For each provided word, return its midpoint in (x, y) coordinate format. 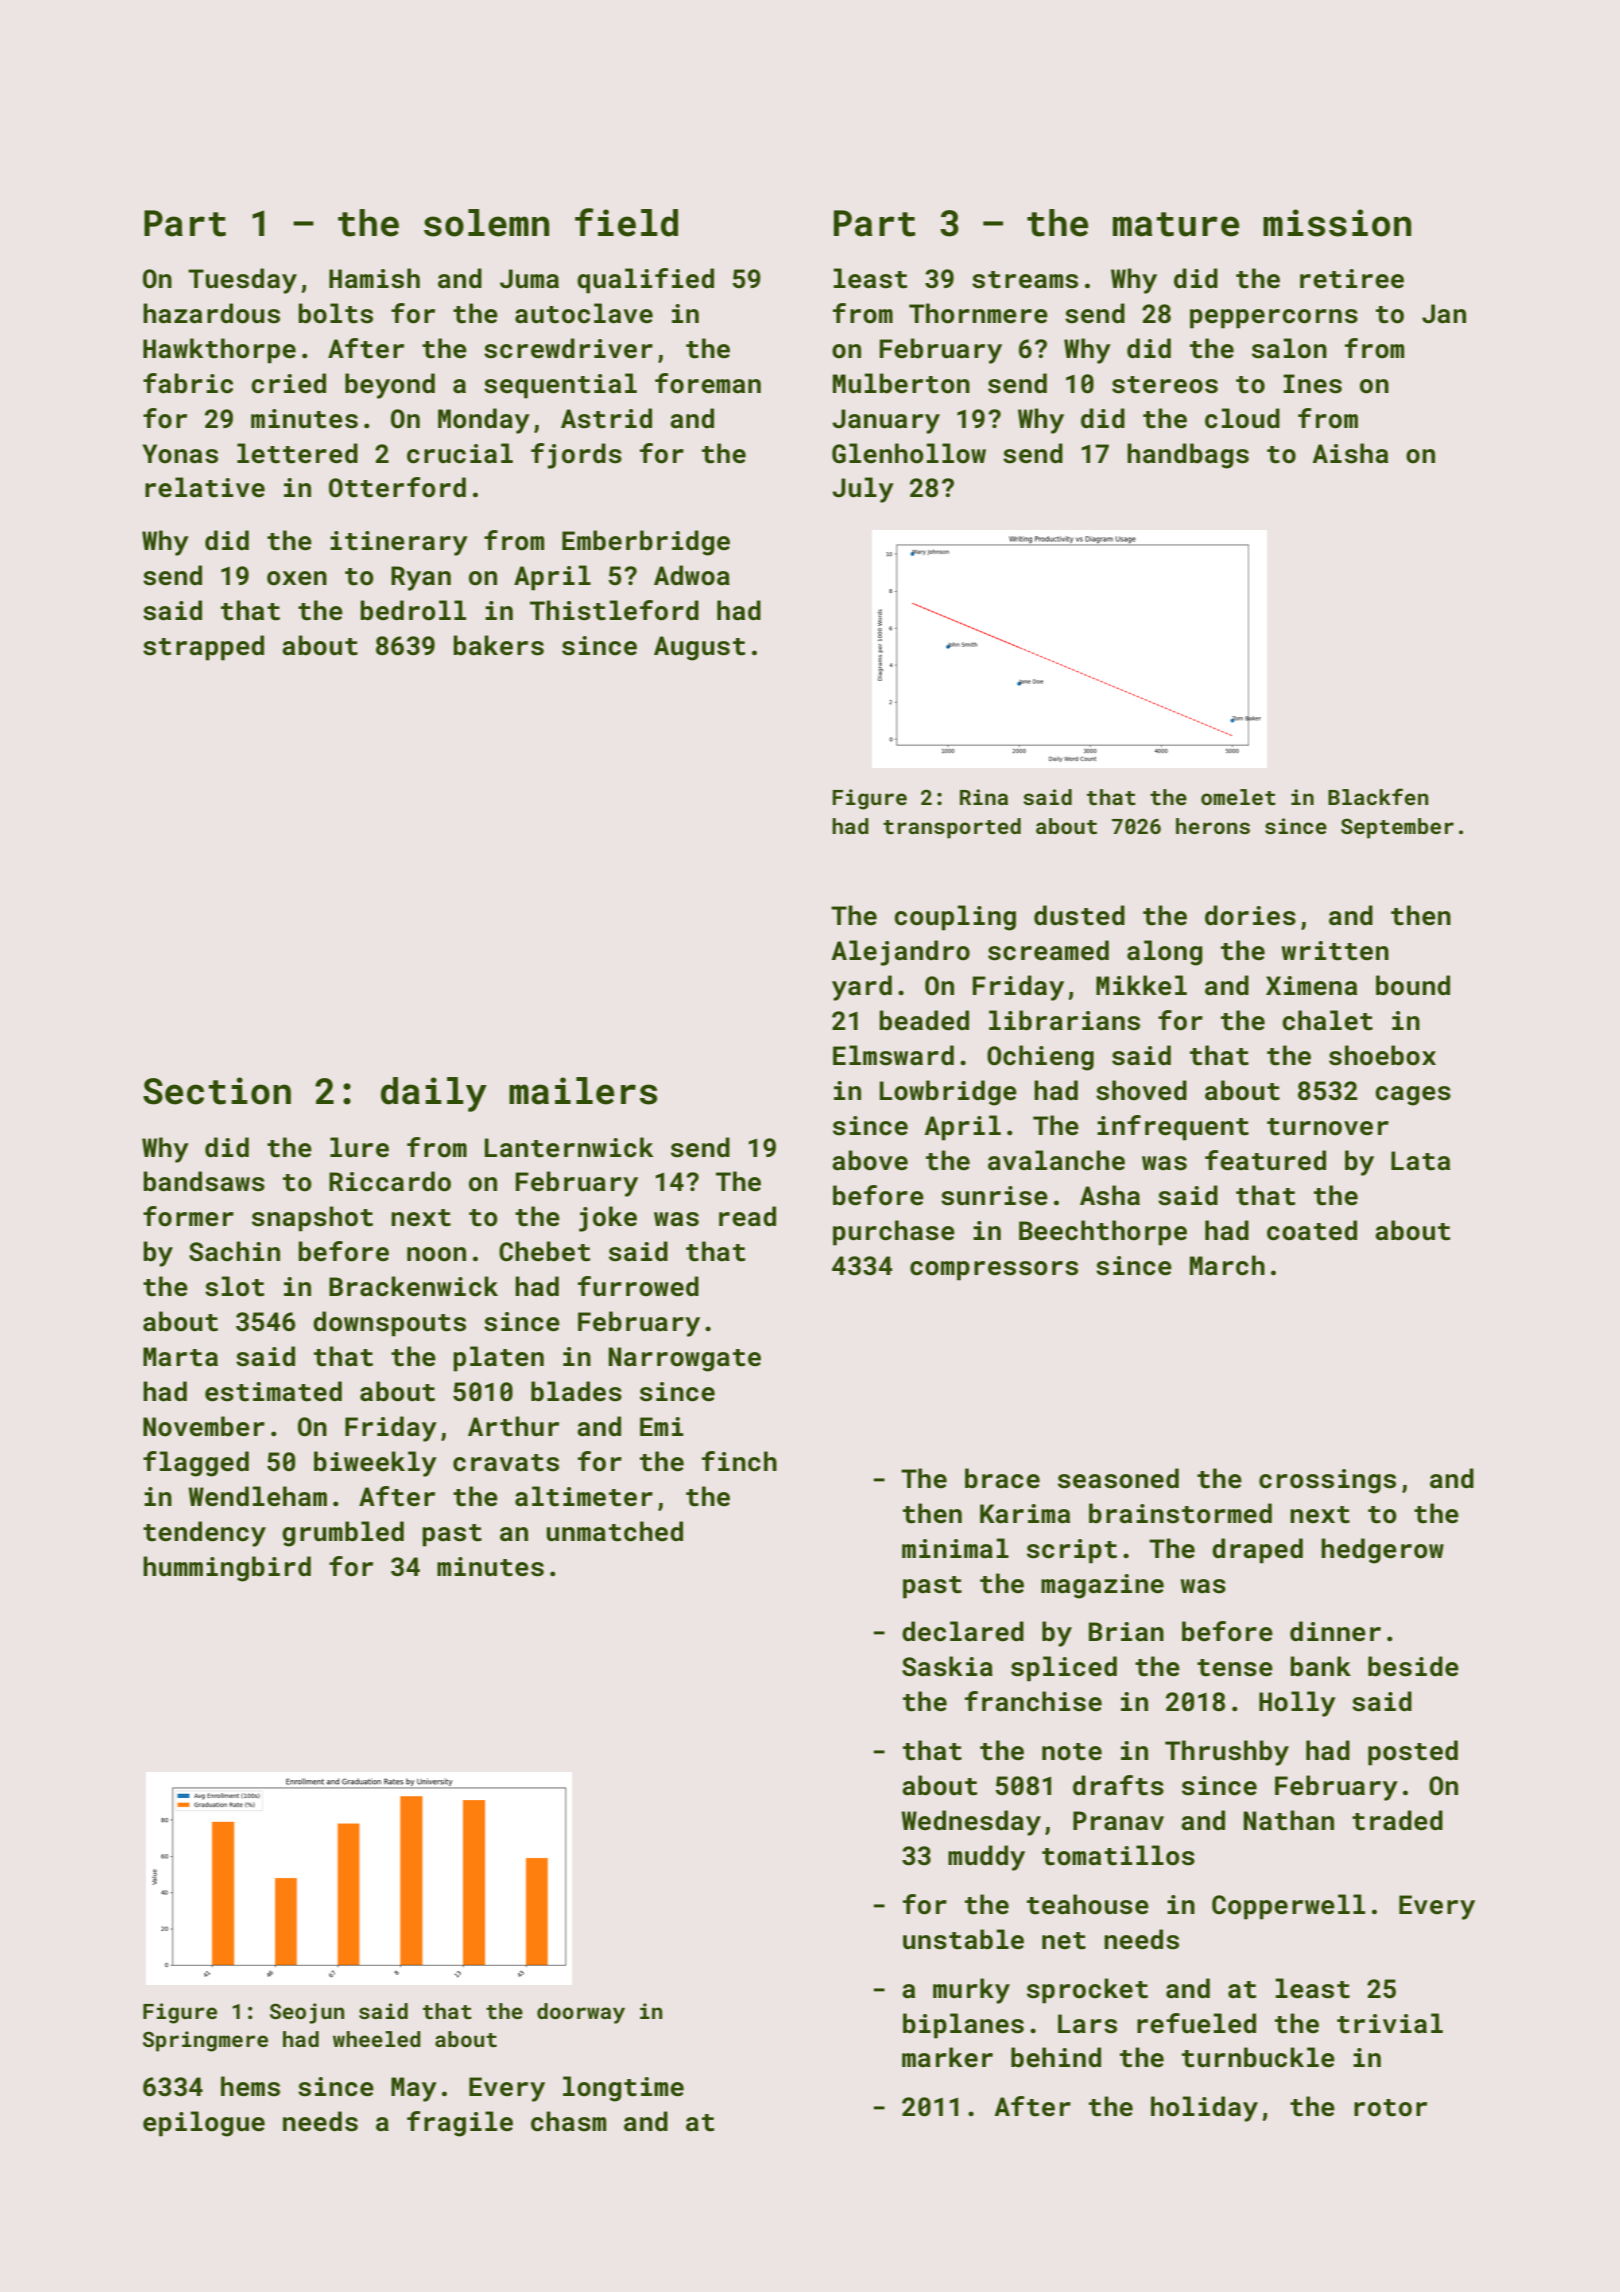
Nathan (1289, 1820)
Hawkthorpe (219, 351)
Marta (180, 1357)
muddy (986, 1858)
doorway (581, 2013)
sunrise (994, 1196)
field (626, 222)
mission (1337, 223)
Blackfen (1378, 796)
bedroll (413, 610)
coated (1312, 1230)
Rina (984, 797)
